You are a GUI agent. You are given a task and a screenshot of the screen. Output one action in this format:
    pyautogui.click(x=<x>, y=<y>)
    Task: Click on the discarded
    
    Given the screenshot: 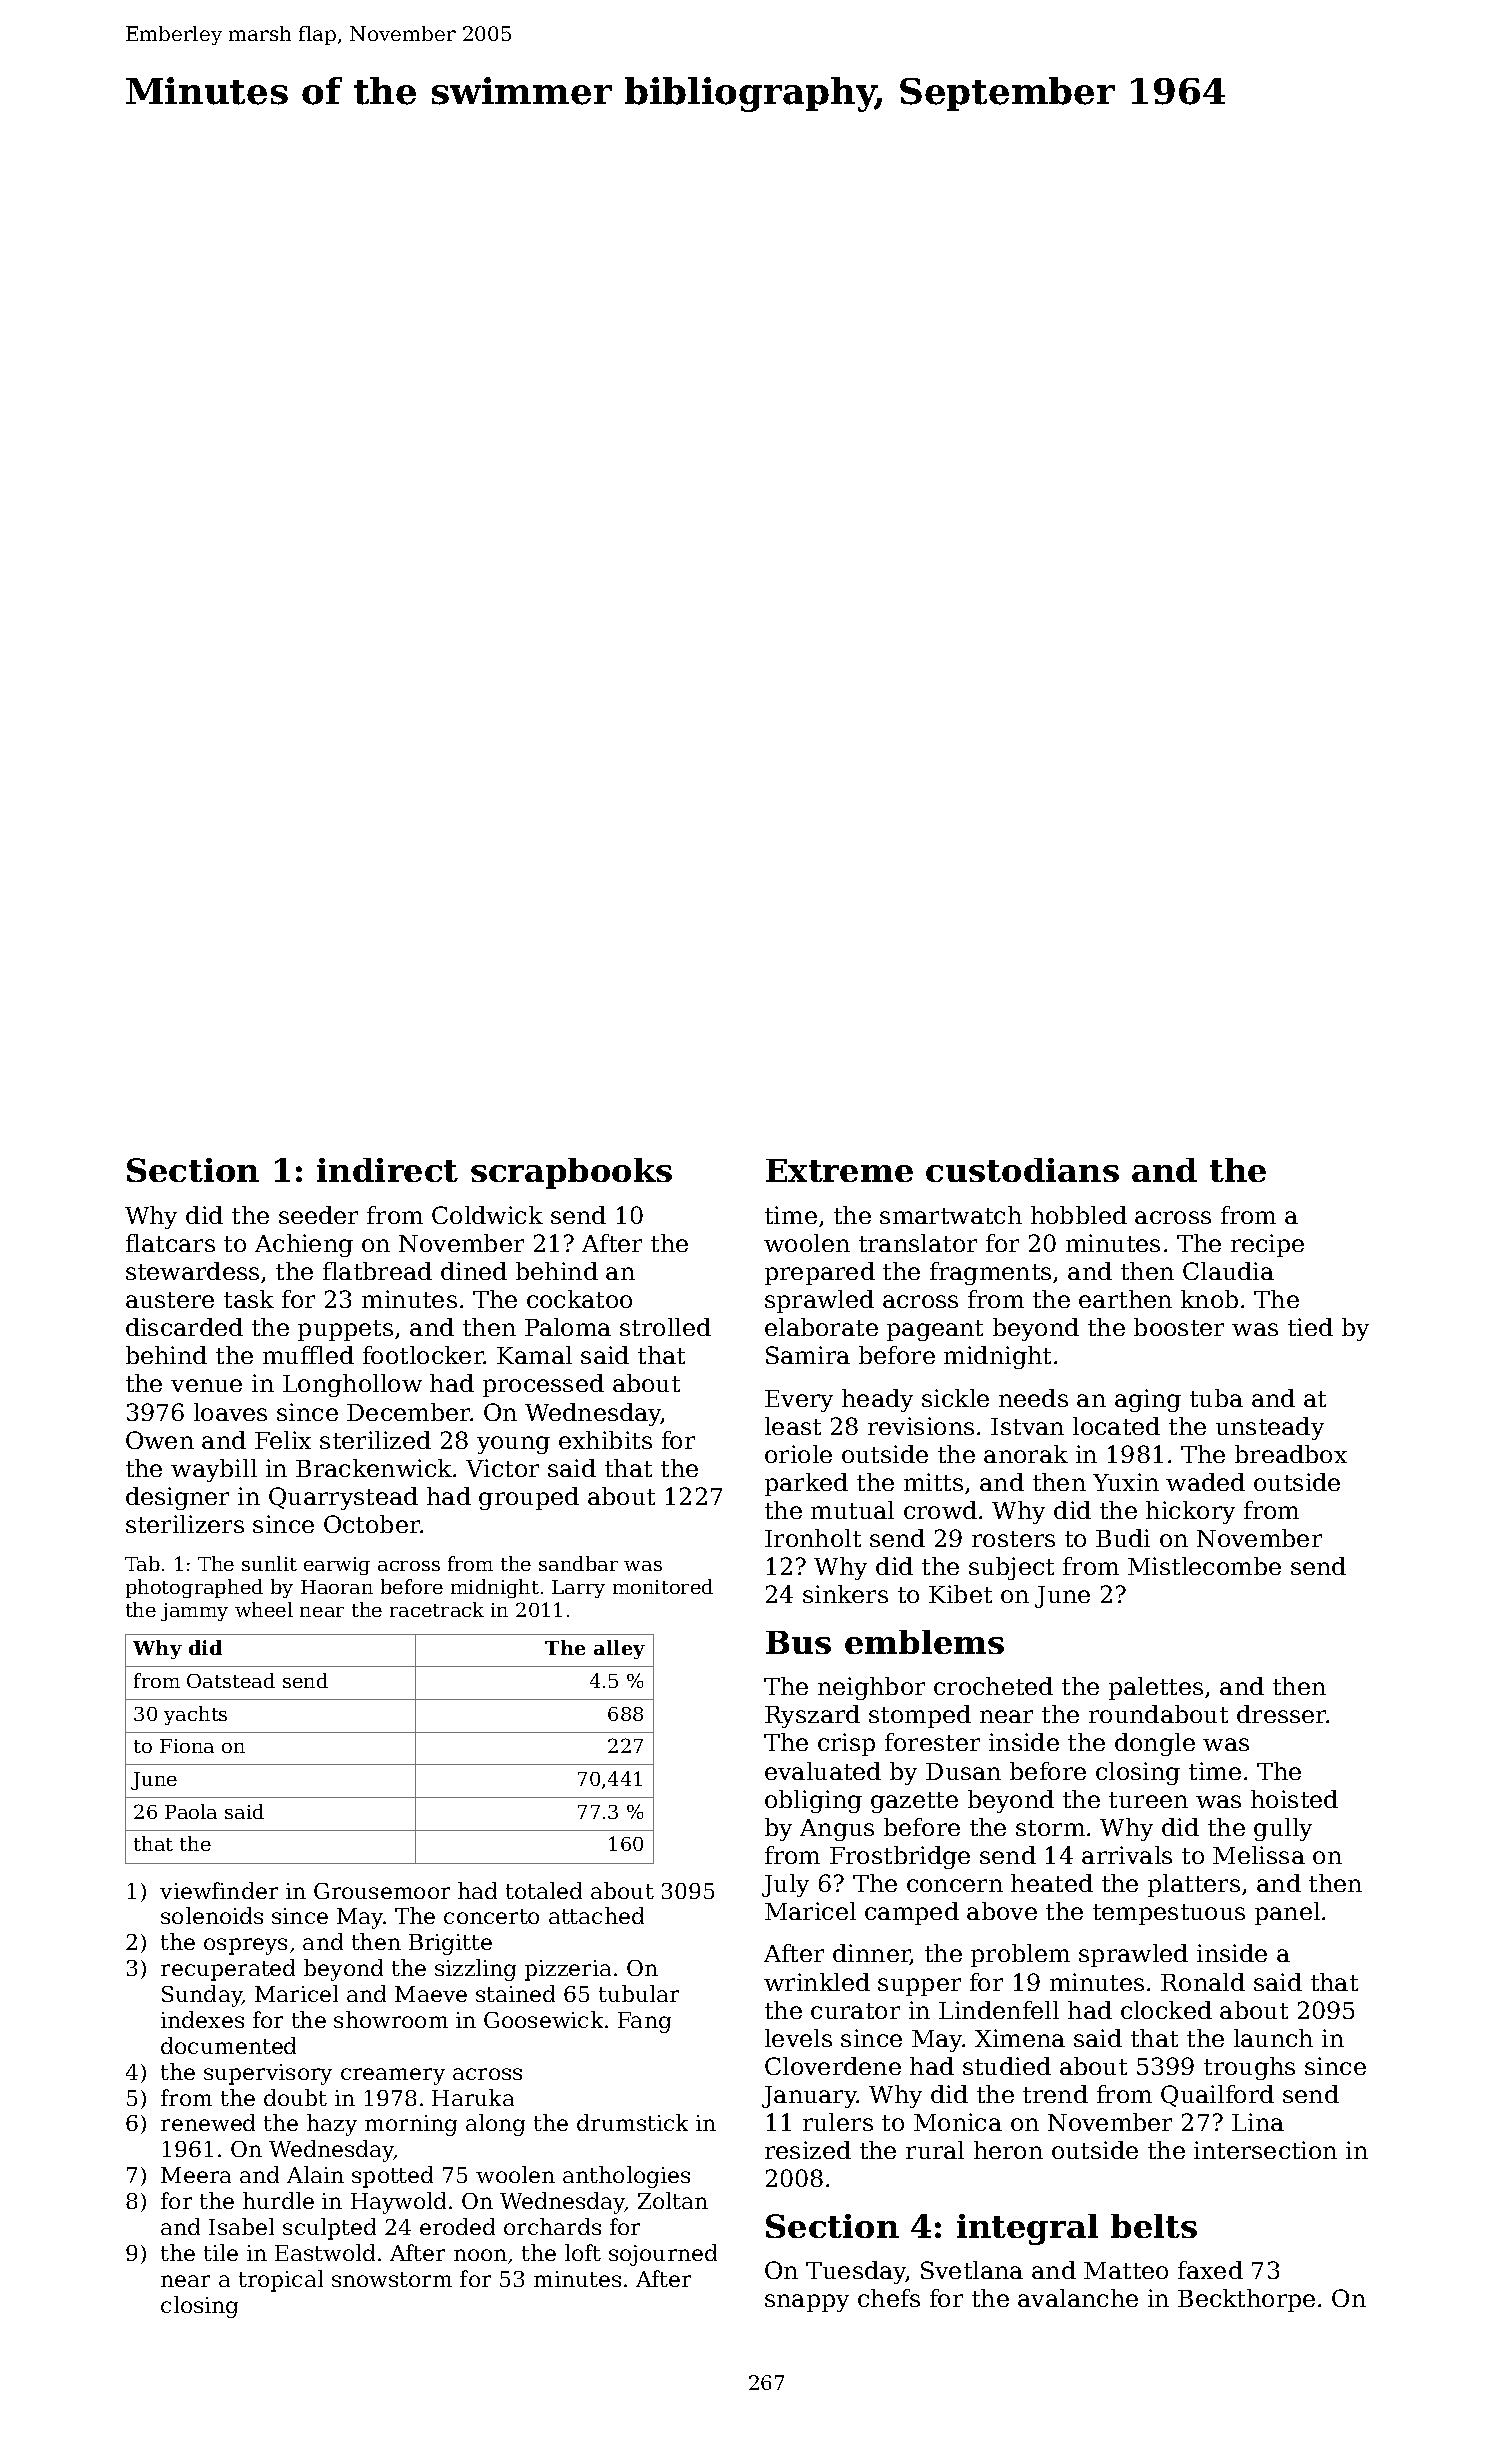 What is the action you would take?
    pyautogui.click(x=184, y=1327)
